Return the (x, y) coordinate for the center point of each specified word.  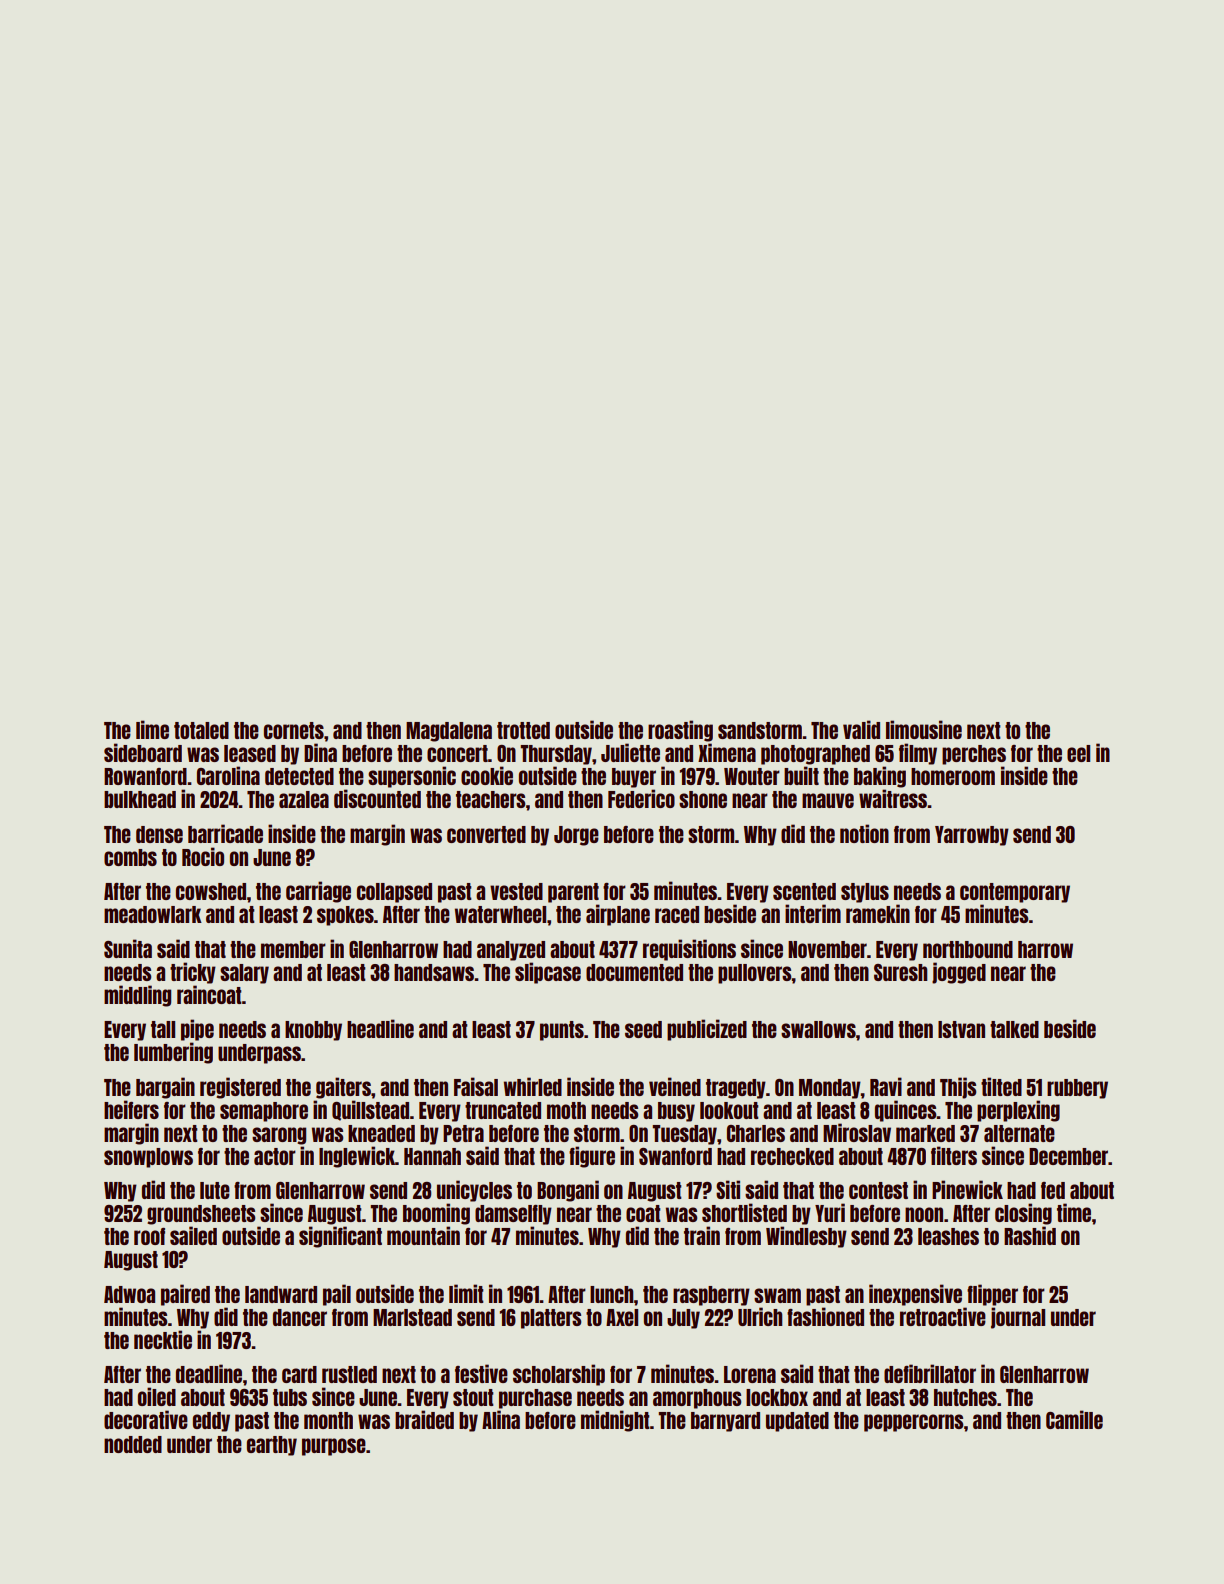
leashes (948, 1236)
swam (777, 1295)
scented (804, 891)
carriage (318, 892)
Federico (641, 798)
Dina (320, 752)
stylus (865, 893)
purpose (334, 1447)
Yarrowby (972, 836)
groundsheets (201, 1215)
